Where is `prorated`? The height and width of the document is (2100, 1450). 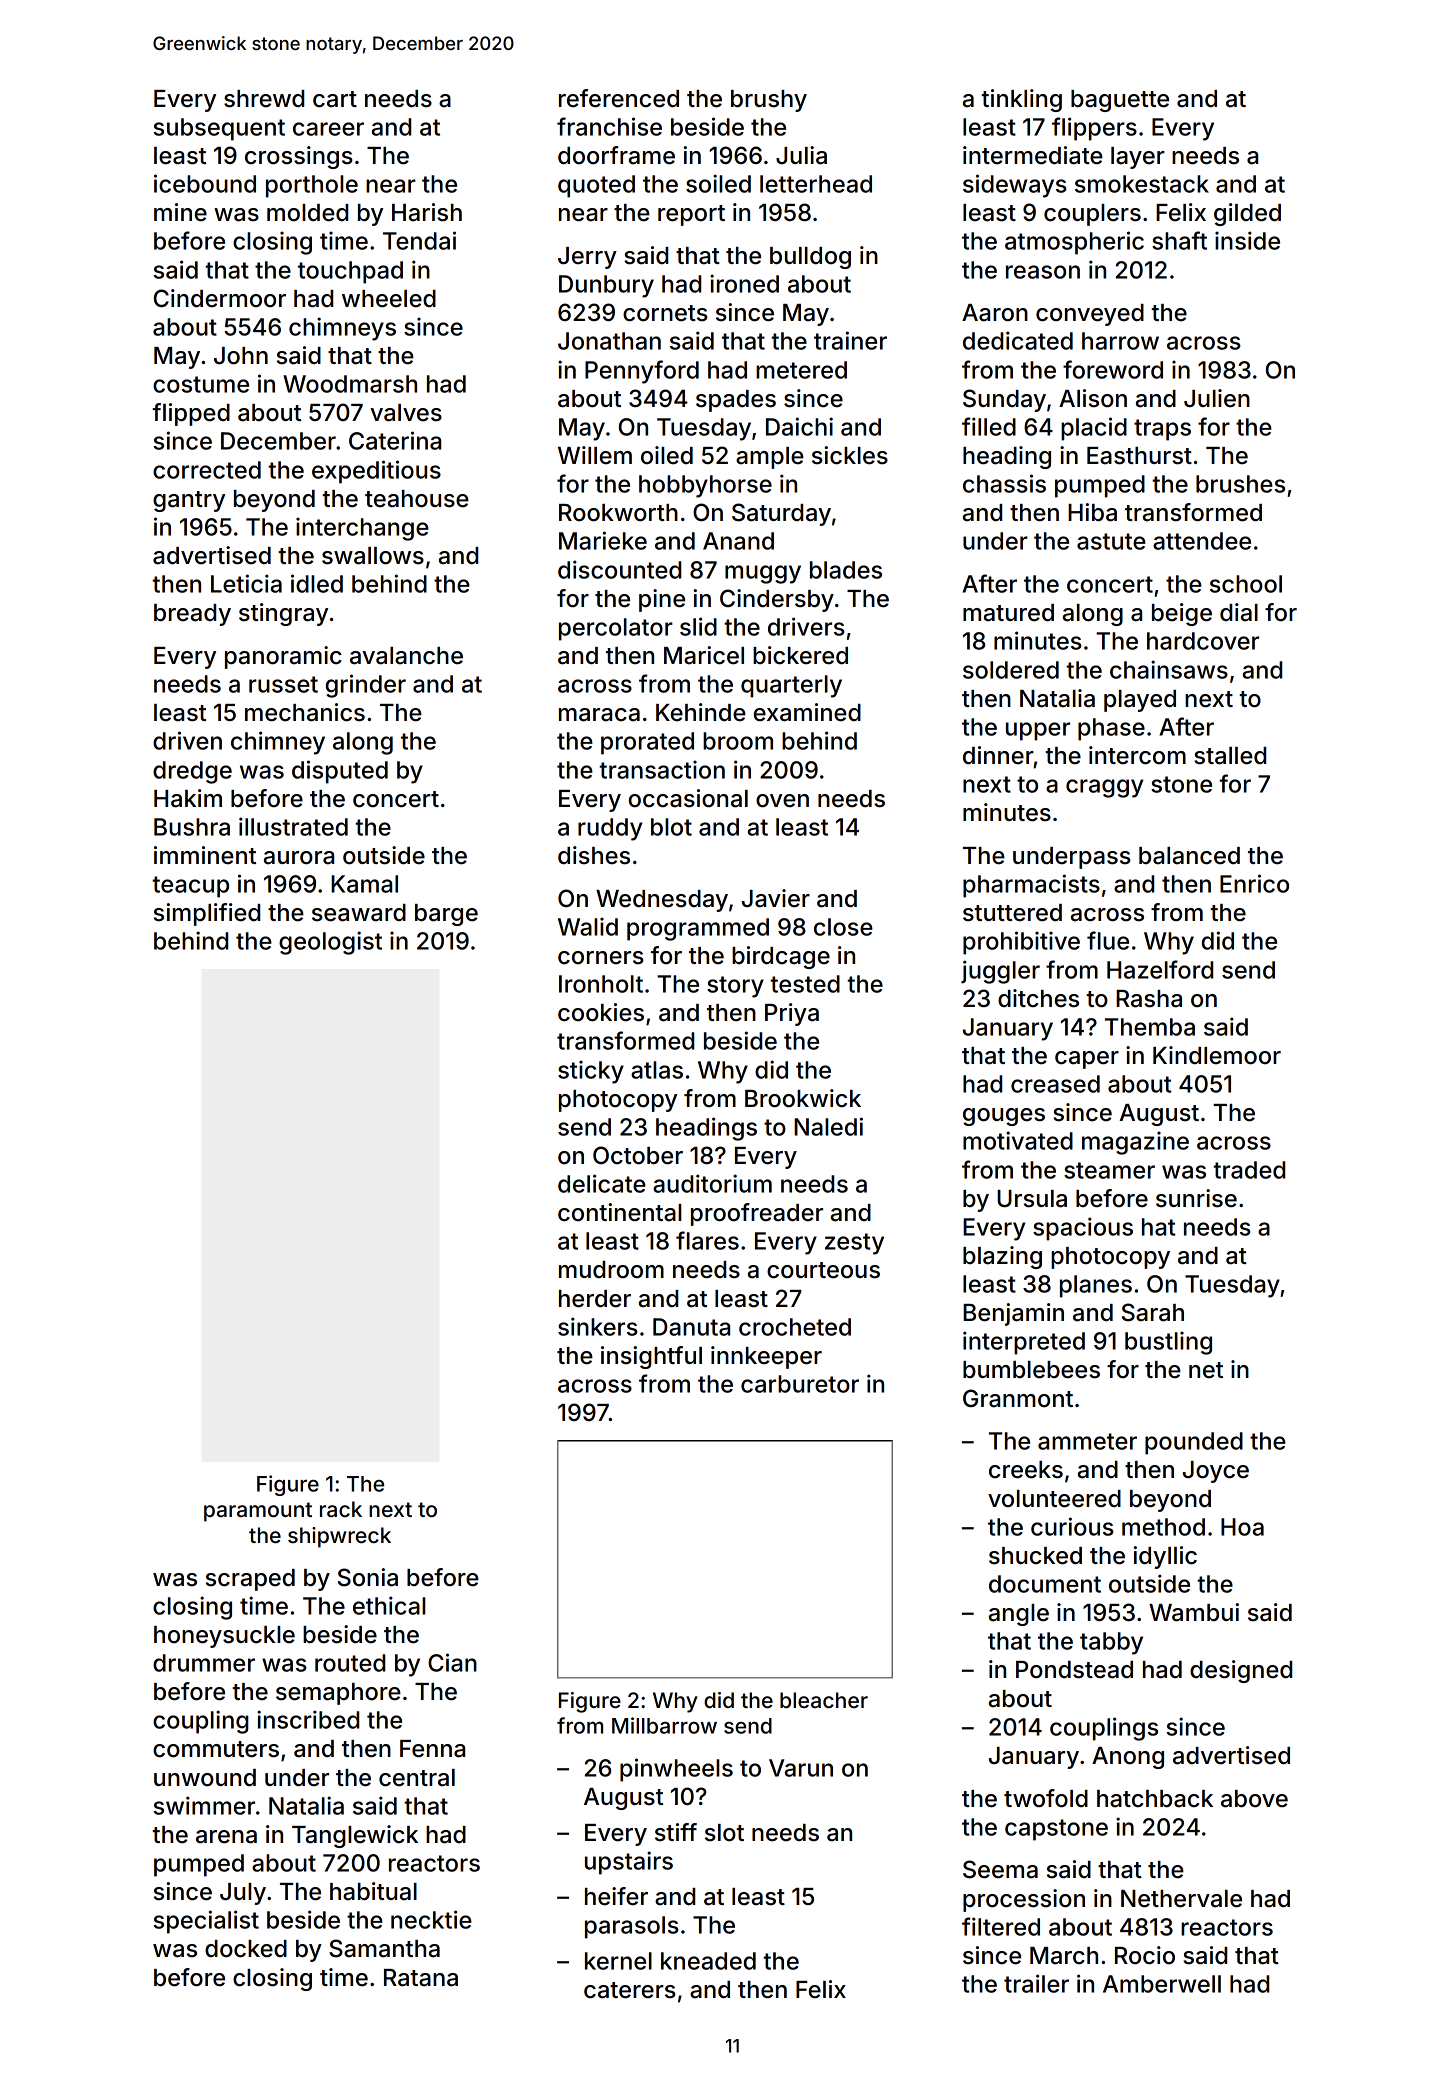 prorated is located at coordinates (647, 743).
